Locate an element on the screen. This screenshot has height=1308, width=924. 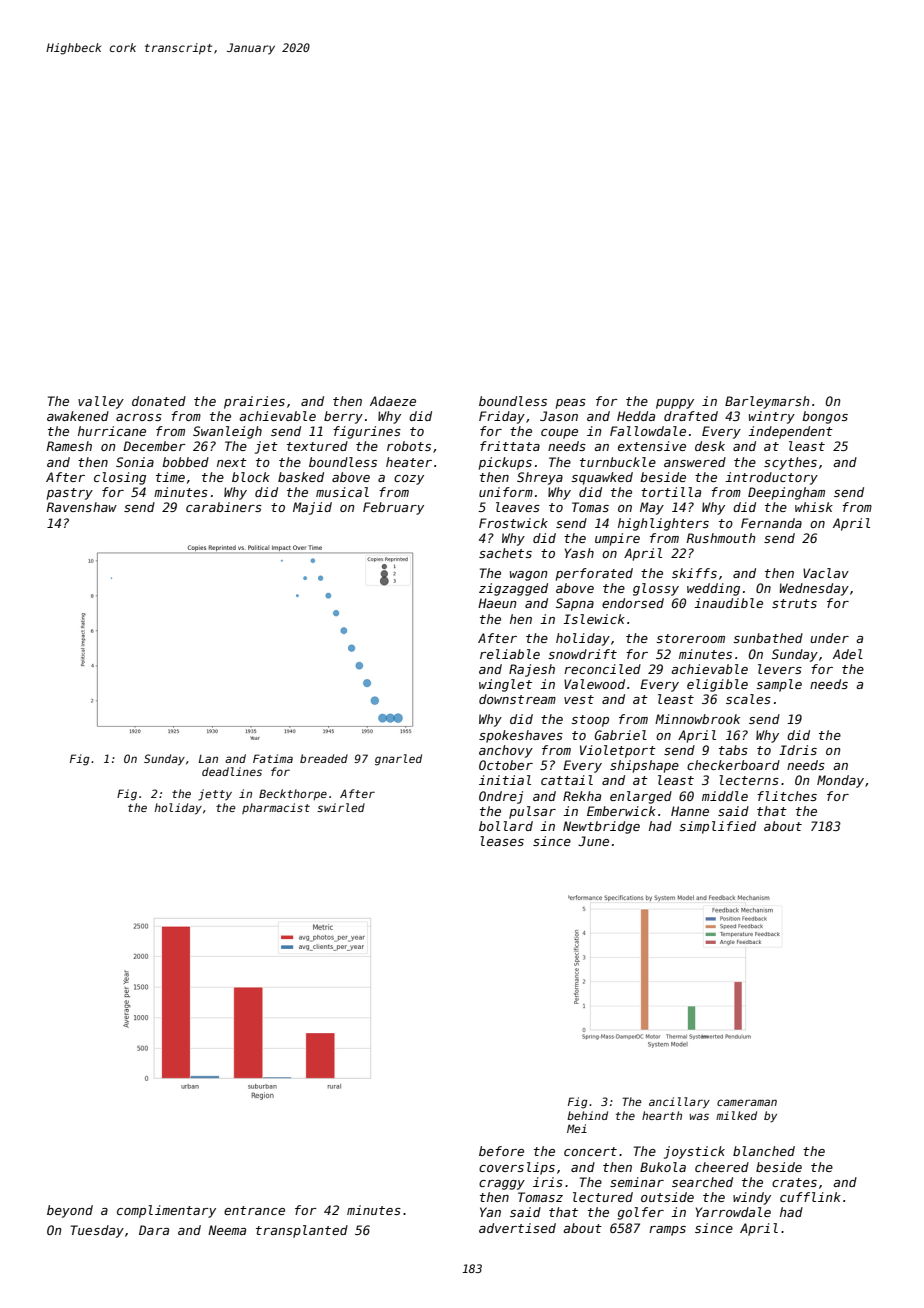
beyond is located at coordinates (70, 1211).
